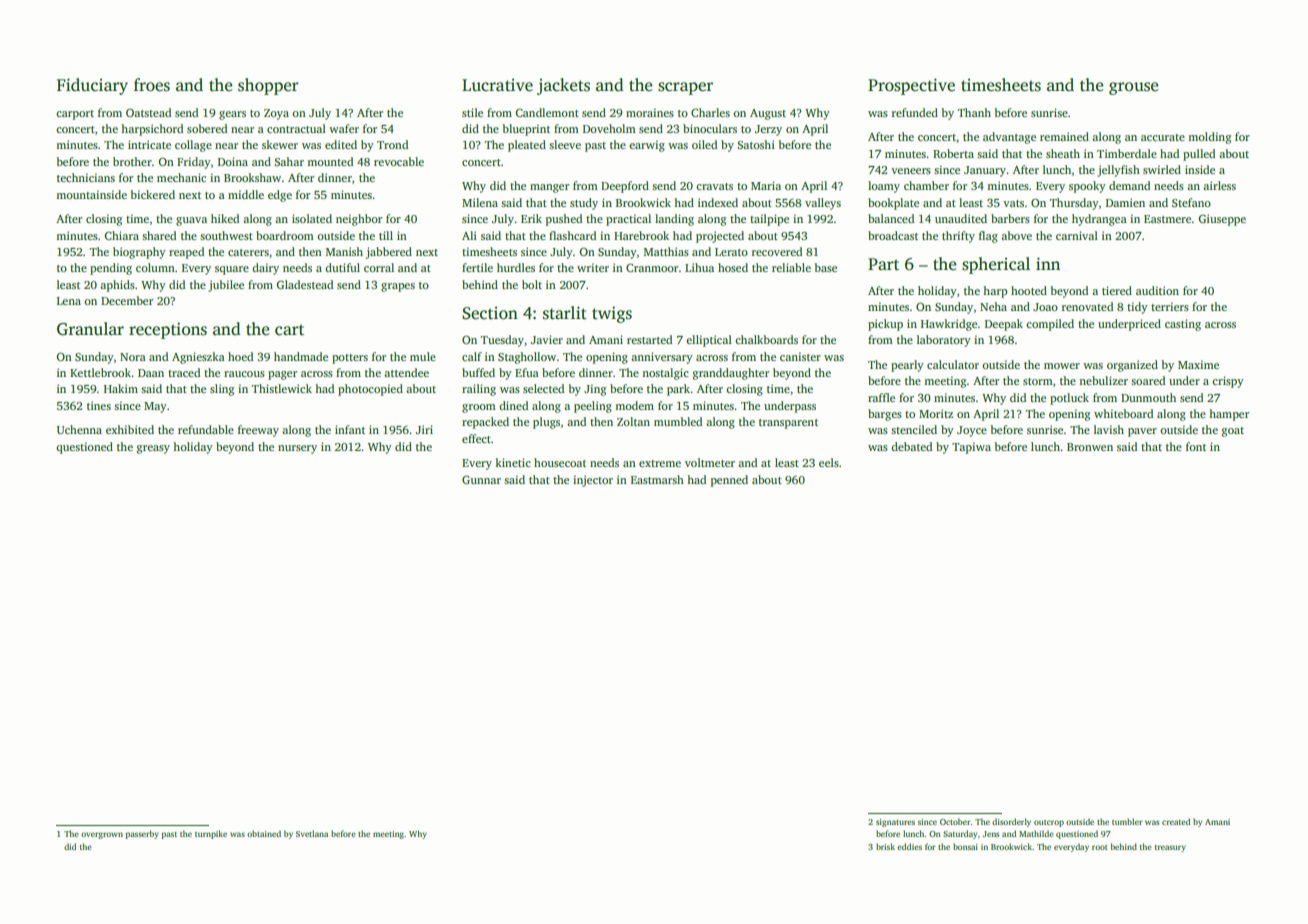  Describe the element at coordinates (207, 128) in the screenshot. I see `sobered` at that location.
